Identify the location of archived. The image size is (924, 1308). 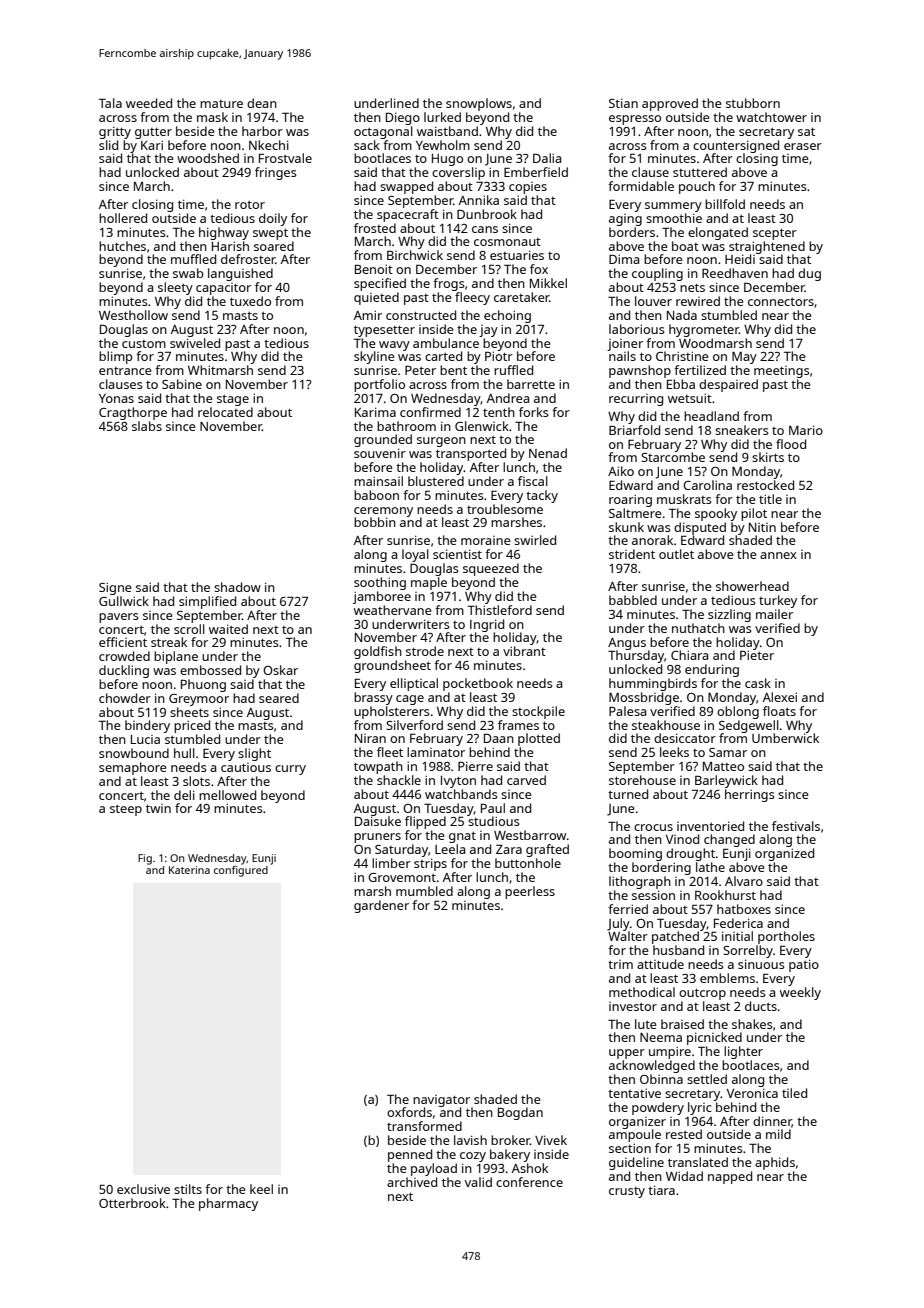
(412, 1182).
